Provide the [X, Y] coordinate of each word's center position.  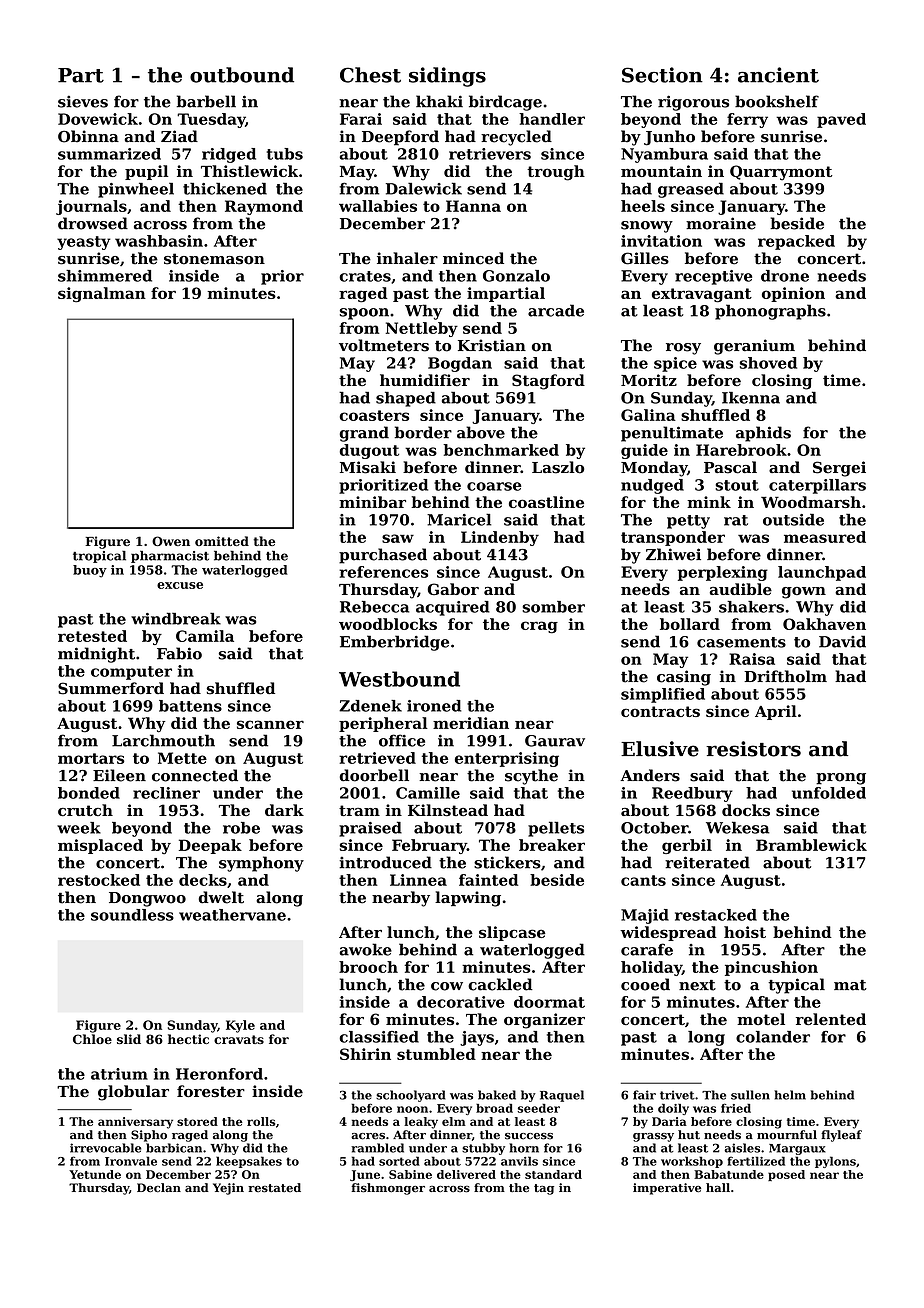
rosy [683, 349]
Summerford [111, 688]
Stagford [548, 382]
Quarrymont [781, 173]
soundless [132, 915]
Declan [159, 1188]
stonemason [214, 259]
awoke [366, 949]
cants [643, 880]
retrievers [490, 154]
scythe [531, 777]
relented [831, 1019]
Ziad [179, 136]
